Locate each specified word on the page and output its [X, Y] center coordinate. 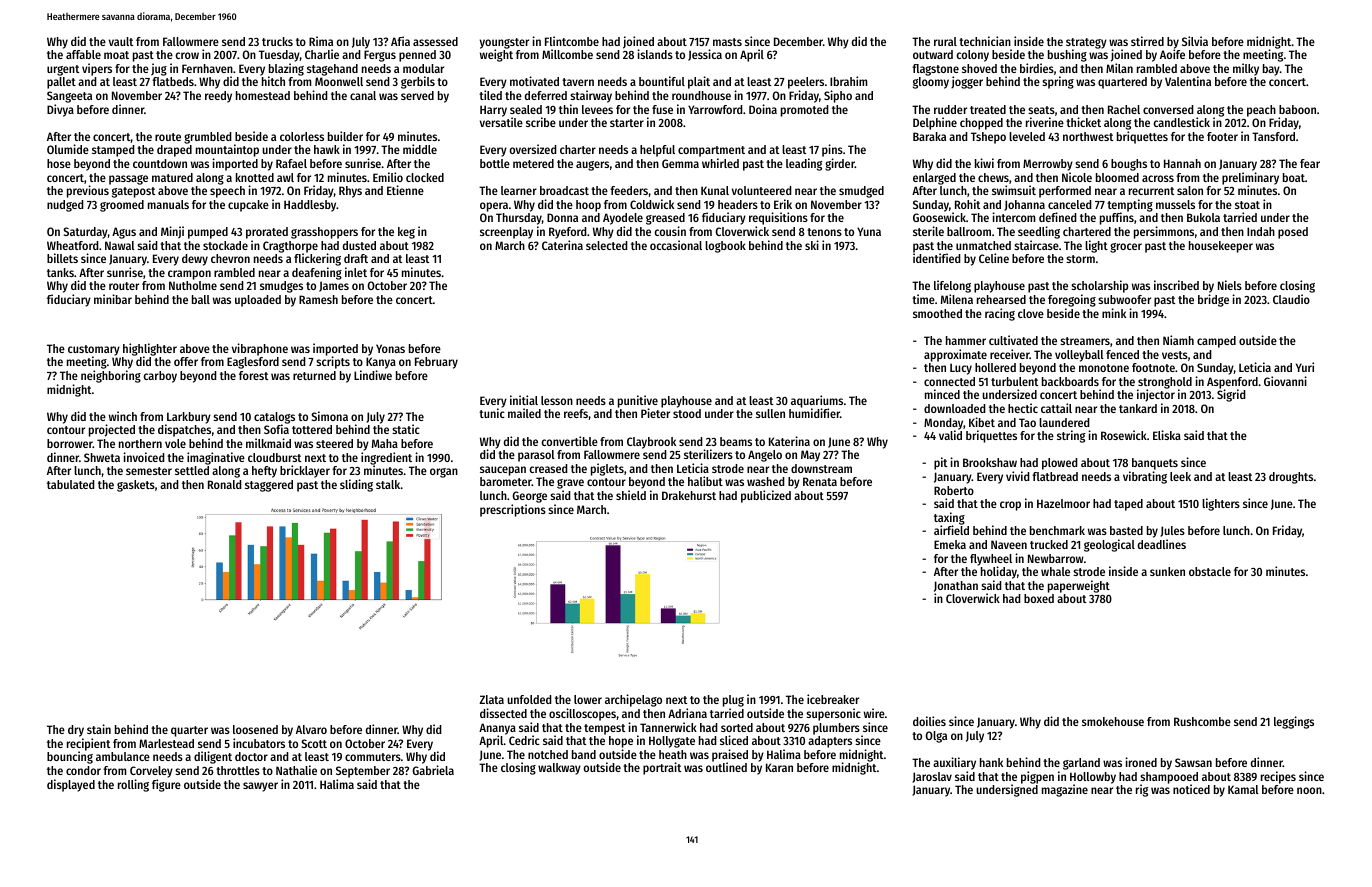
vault [121, 41]
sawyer [260, 787]
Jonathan [956, 586]
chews [993, 177]
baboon [1297, 109]
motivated [534, 81]
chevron [230, 258]
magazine [1065, 791]
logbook [725, 247]
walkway [559, 769]
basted [1126, 530]
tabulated [71, 484]
